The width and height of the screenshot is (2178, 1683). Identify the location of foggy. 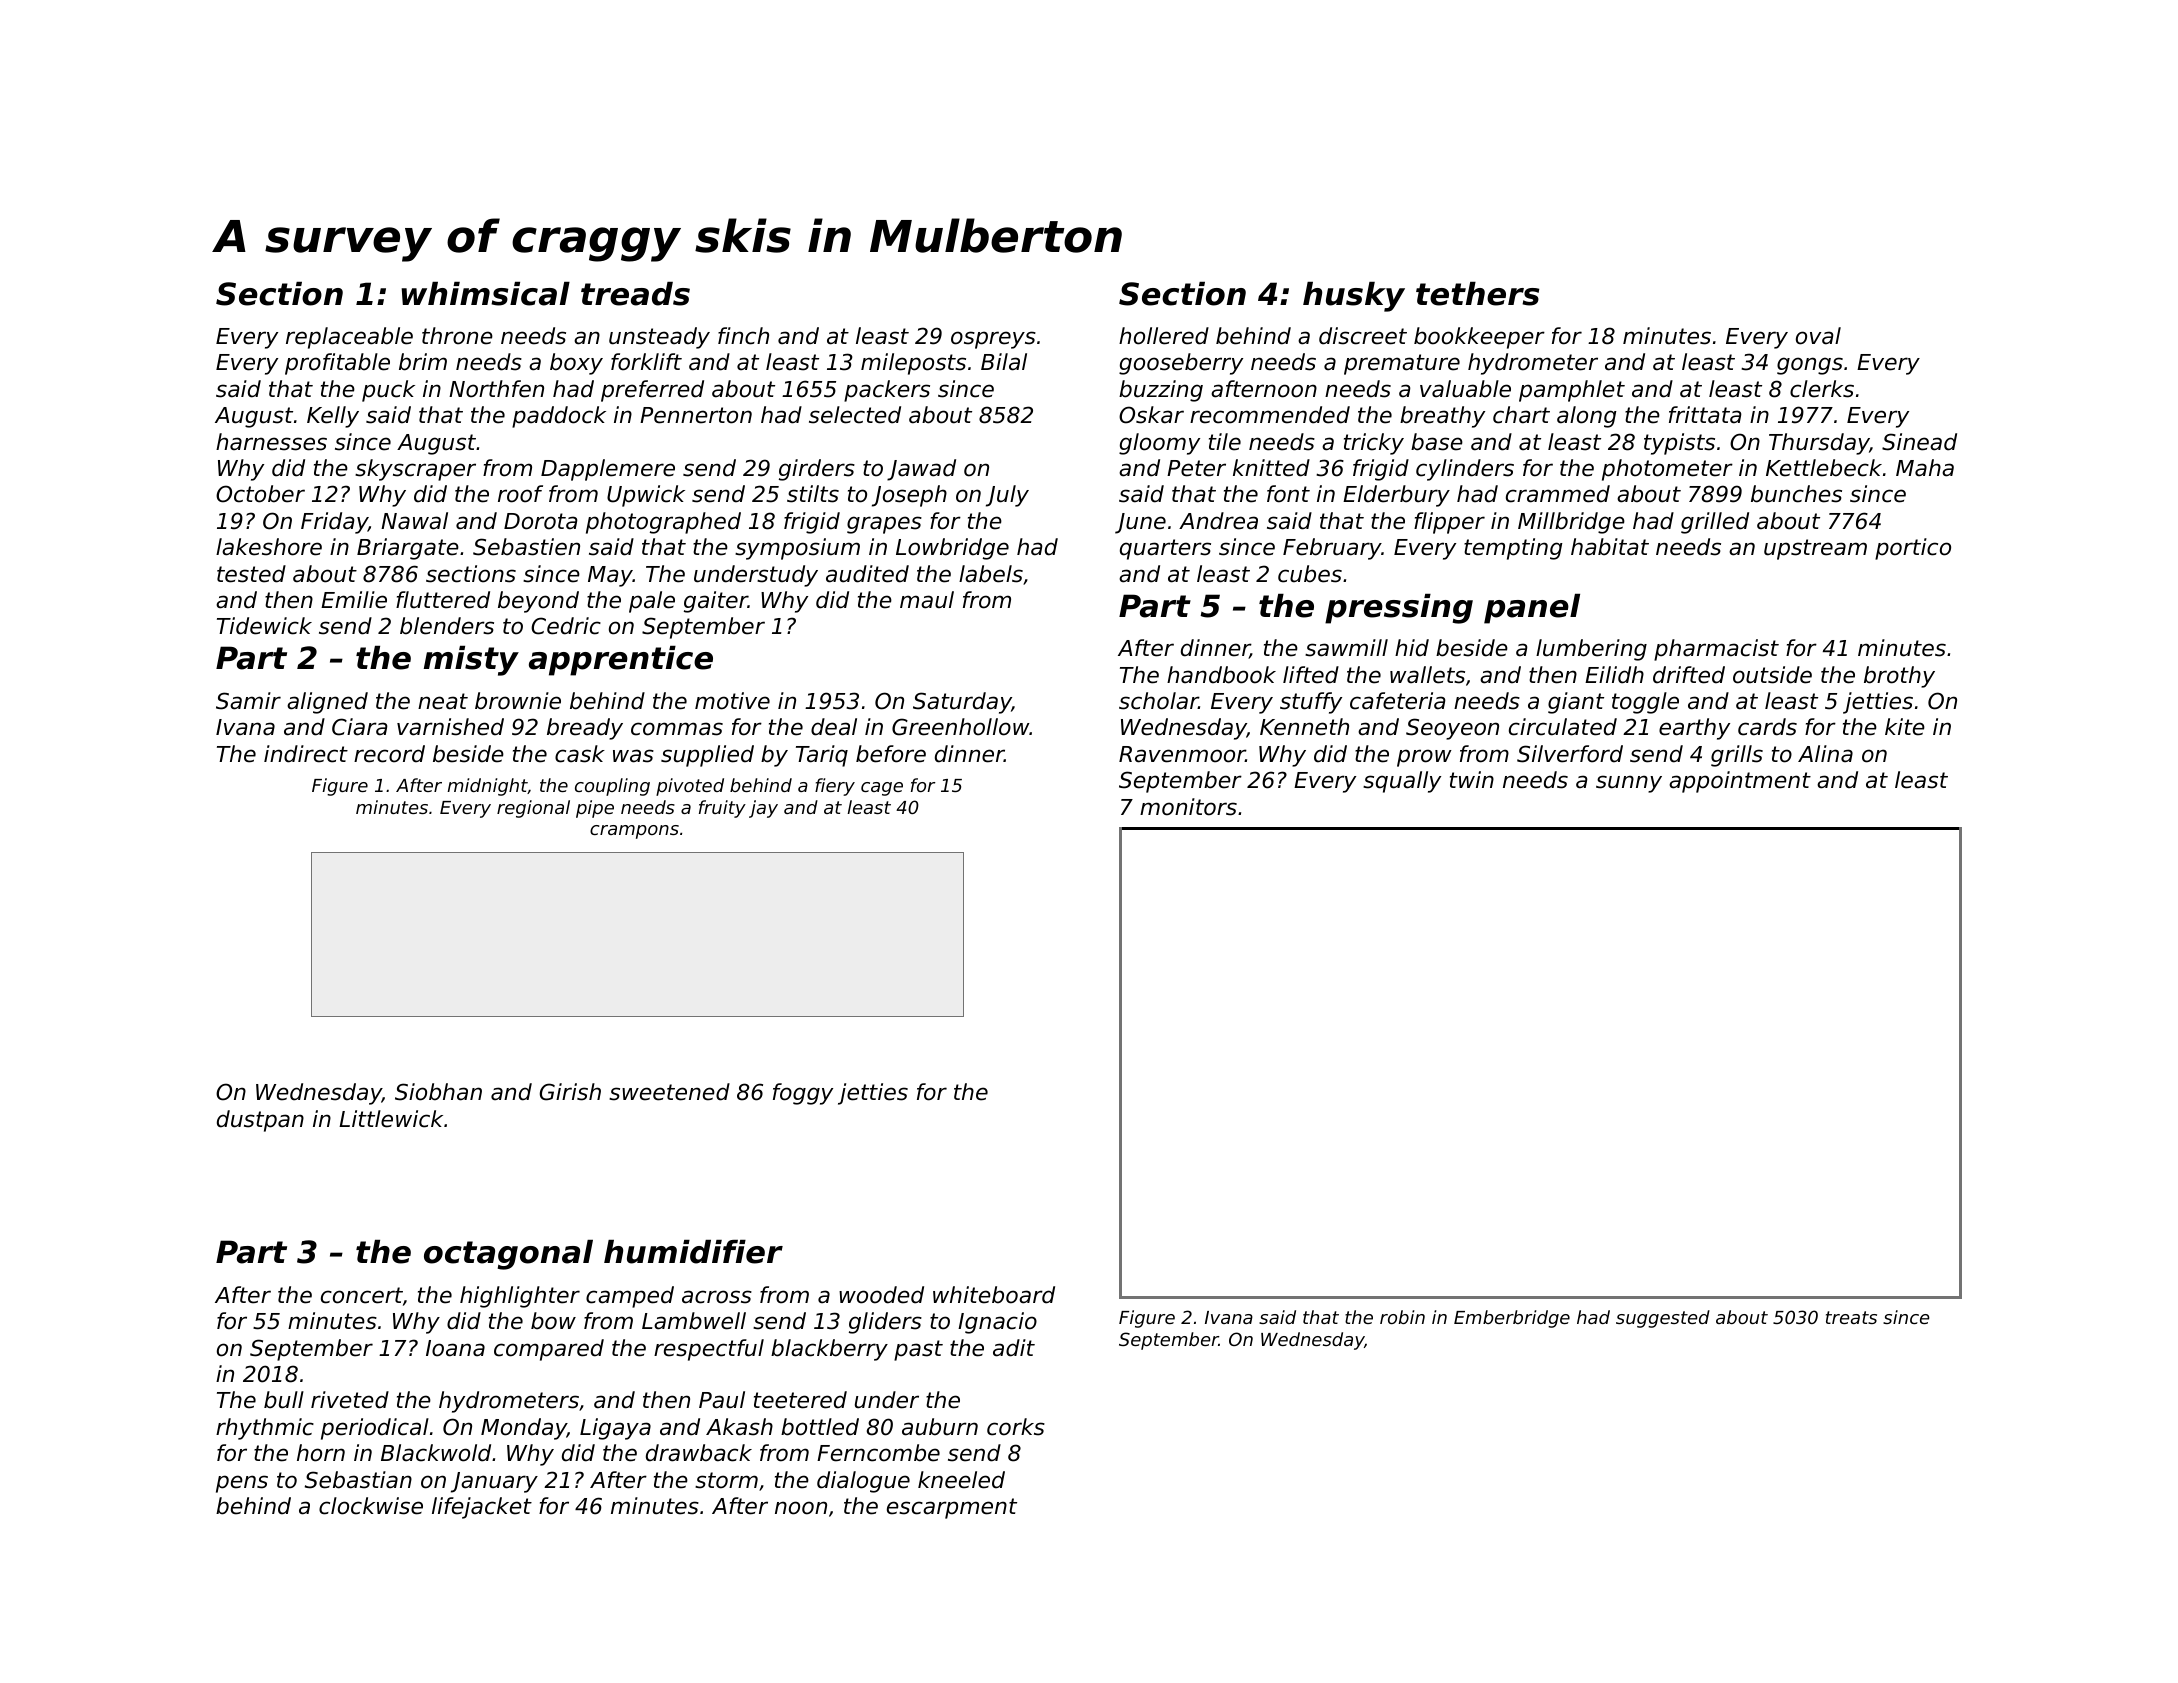
(803, 1094).
